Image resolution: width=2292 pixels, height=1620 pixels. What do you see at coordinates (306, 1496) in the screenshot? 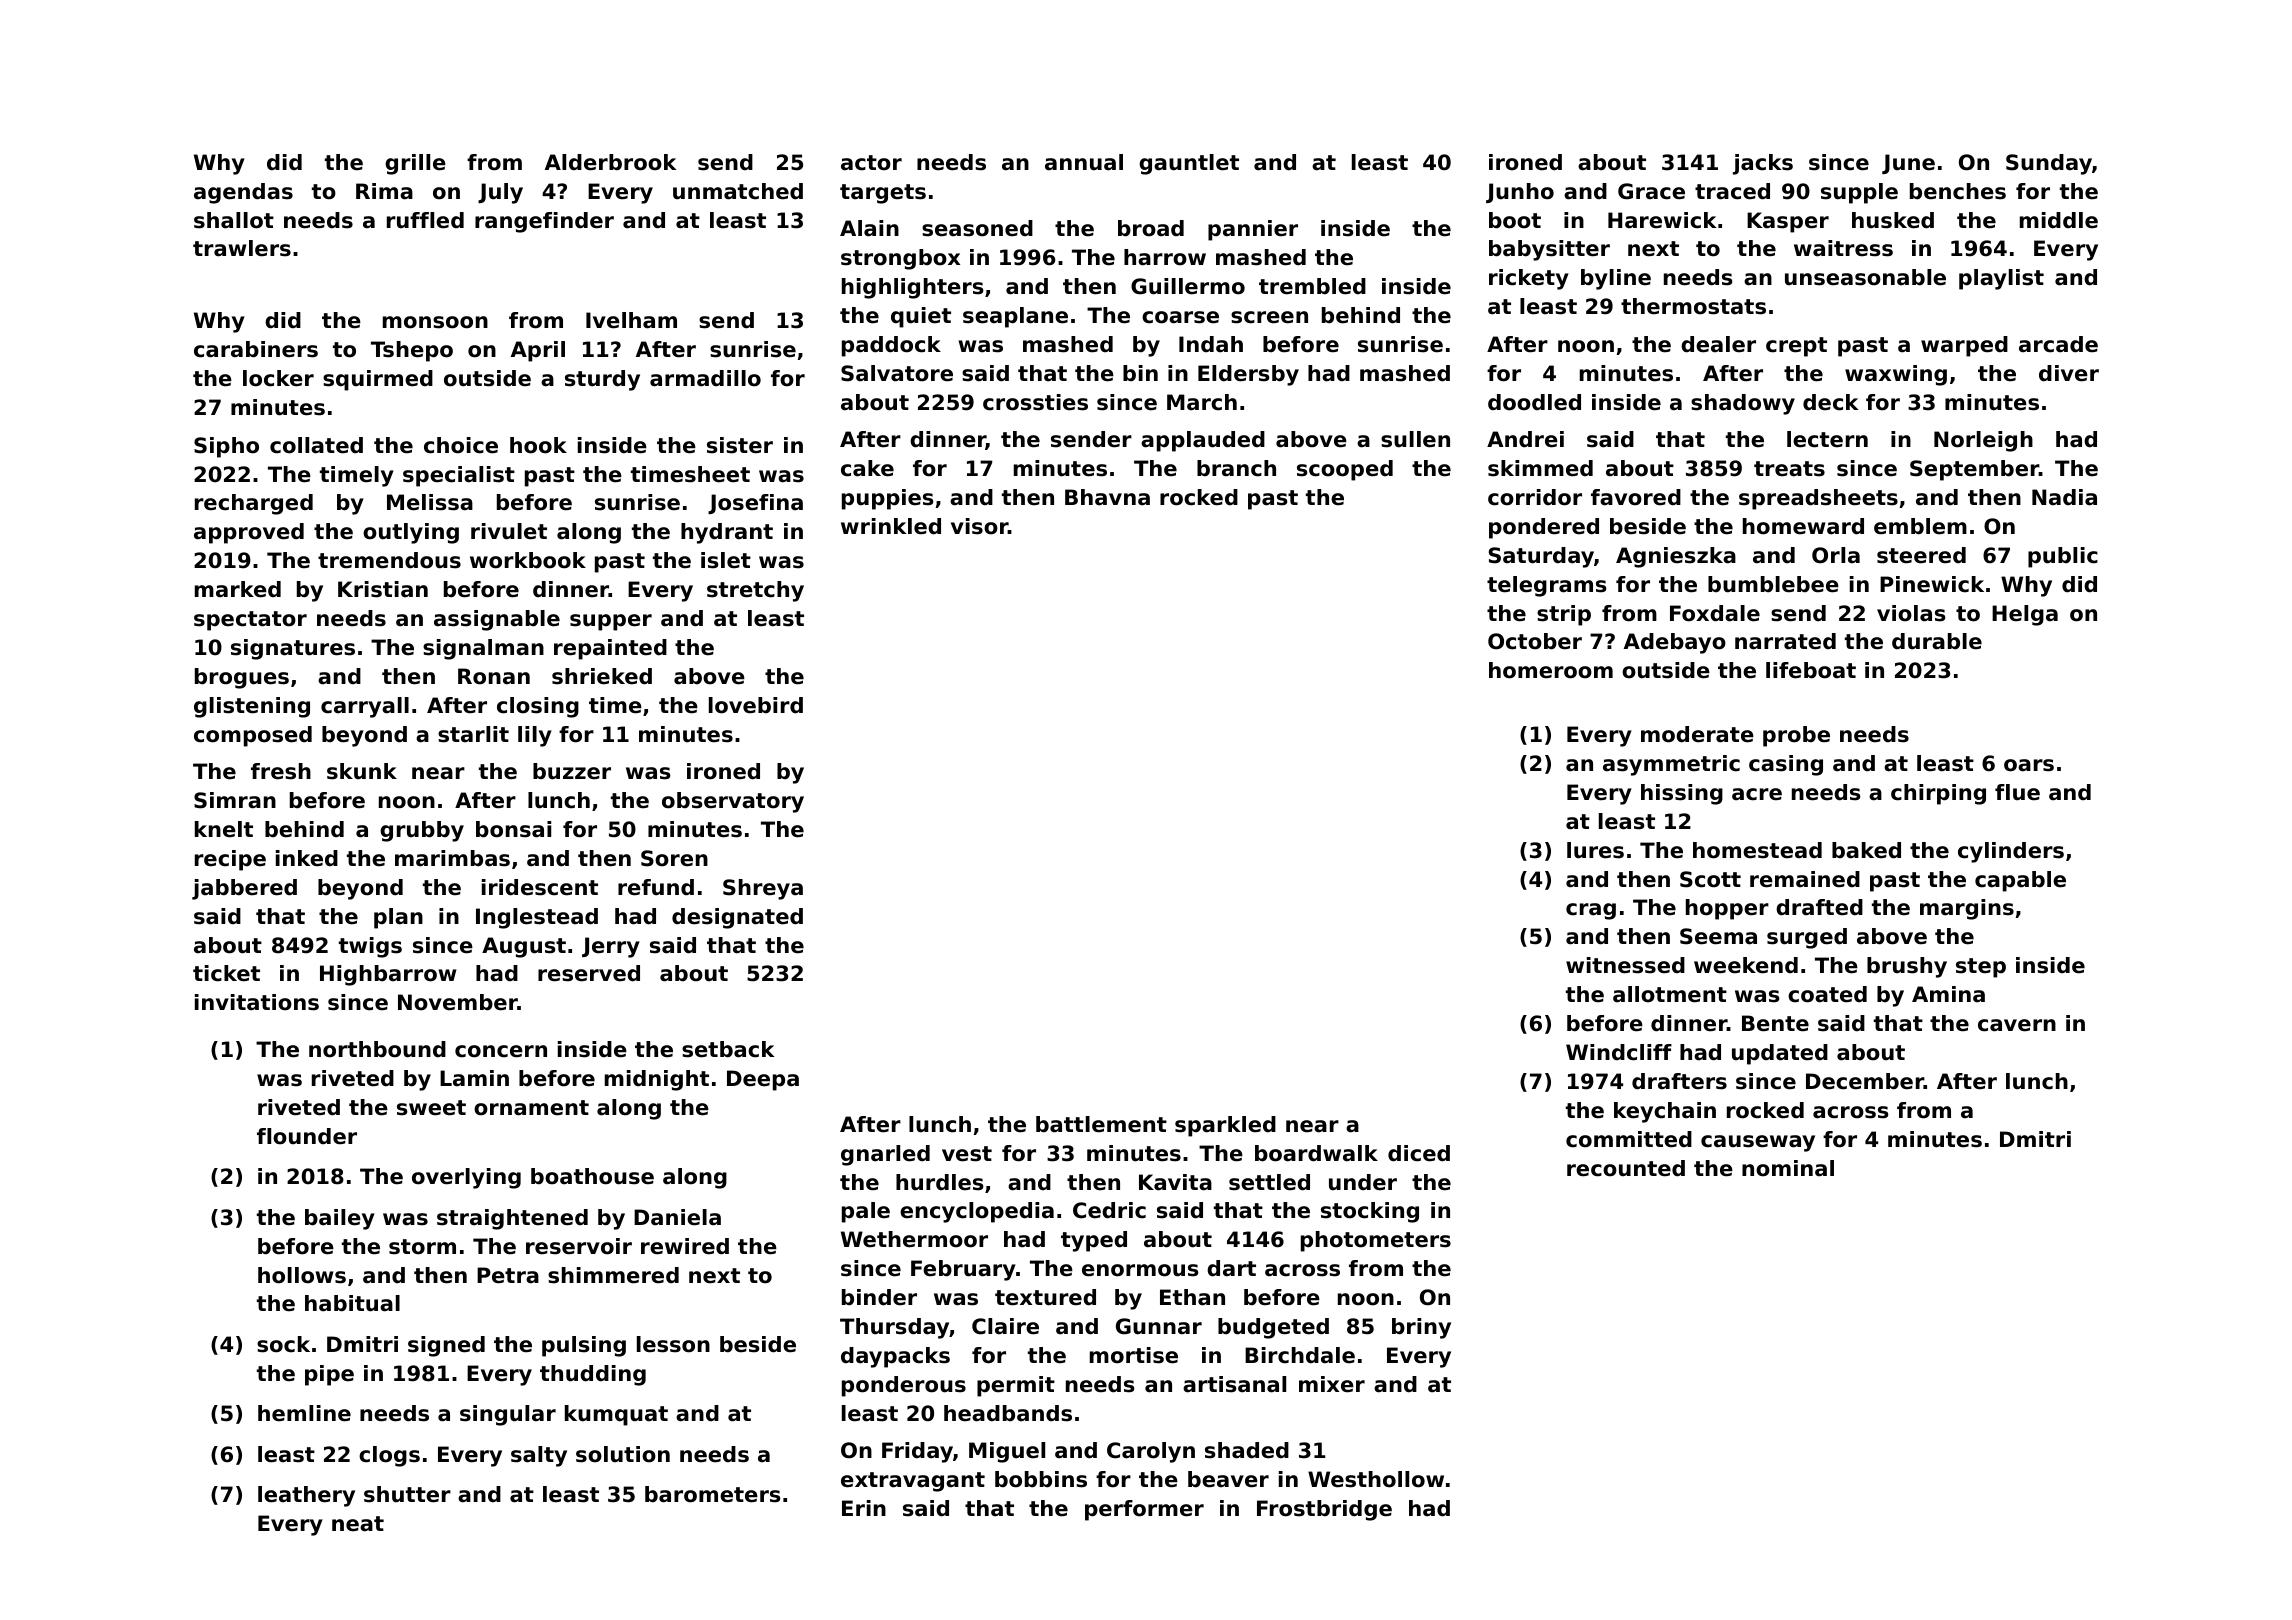
I see `leathery` at bounding box center [306, 1496].
